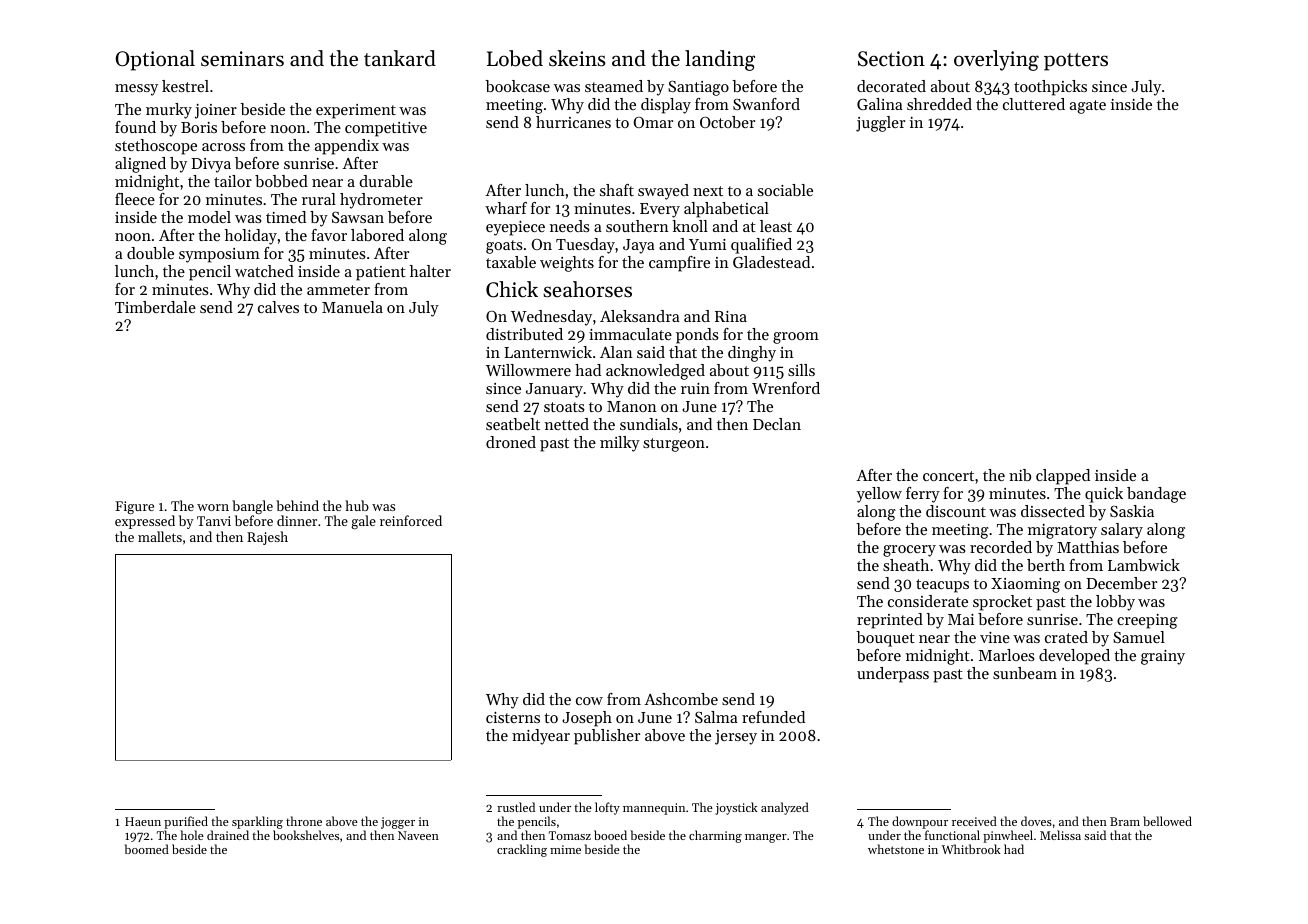 This document has height=924, width=1308. I want to click on agate, so click(1088, 107).
